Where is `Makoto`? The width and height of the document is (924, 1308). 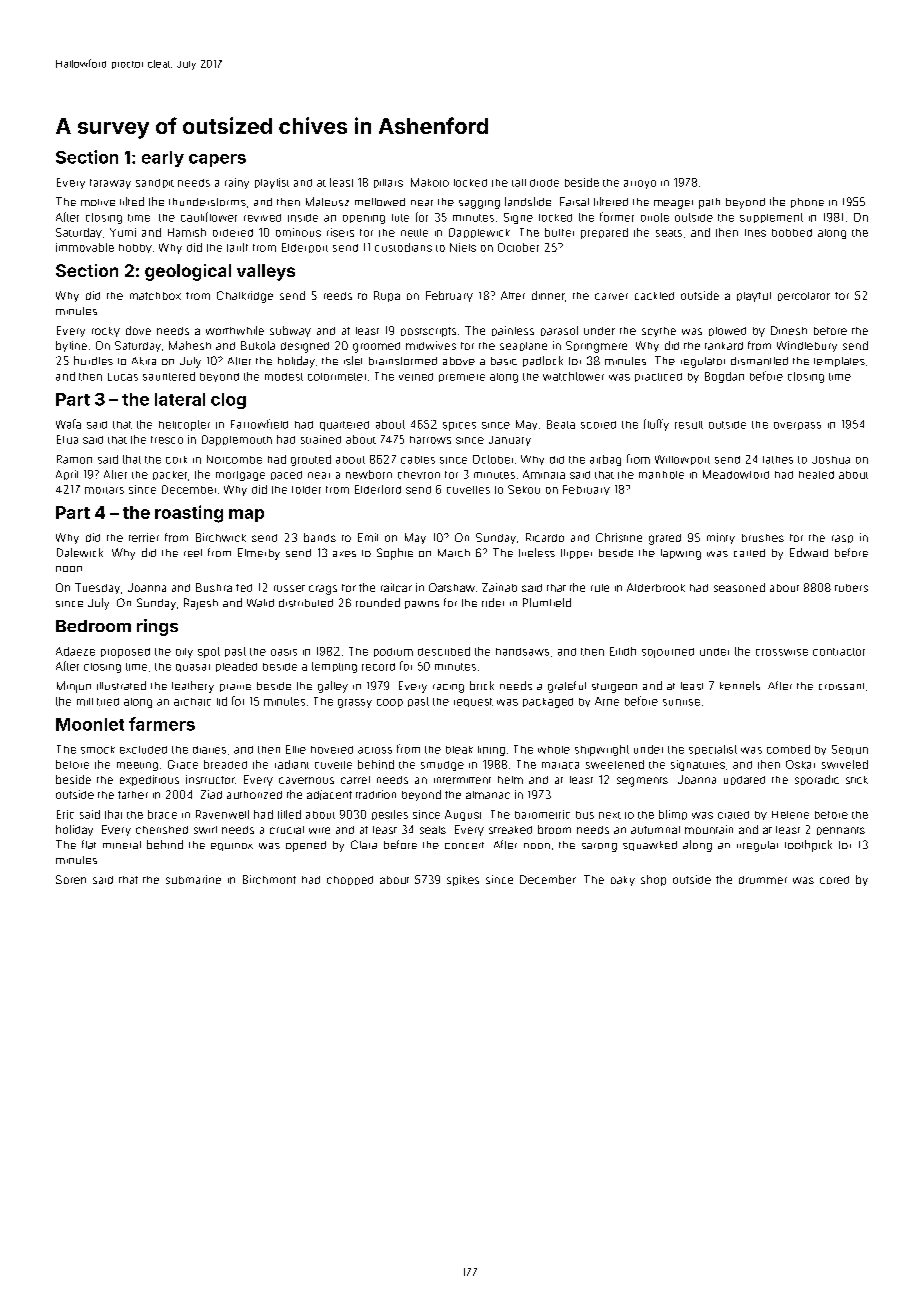 Makoto is located at coordinates (430, 182).
